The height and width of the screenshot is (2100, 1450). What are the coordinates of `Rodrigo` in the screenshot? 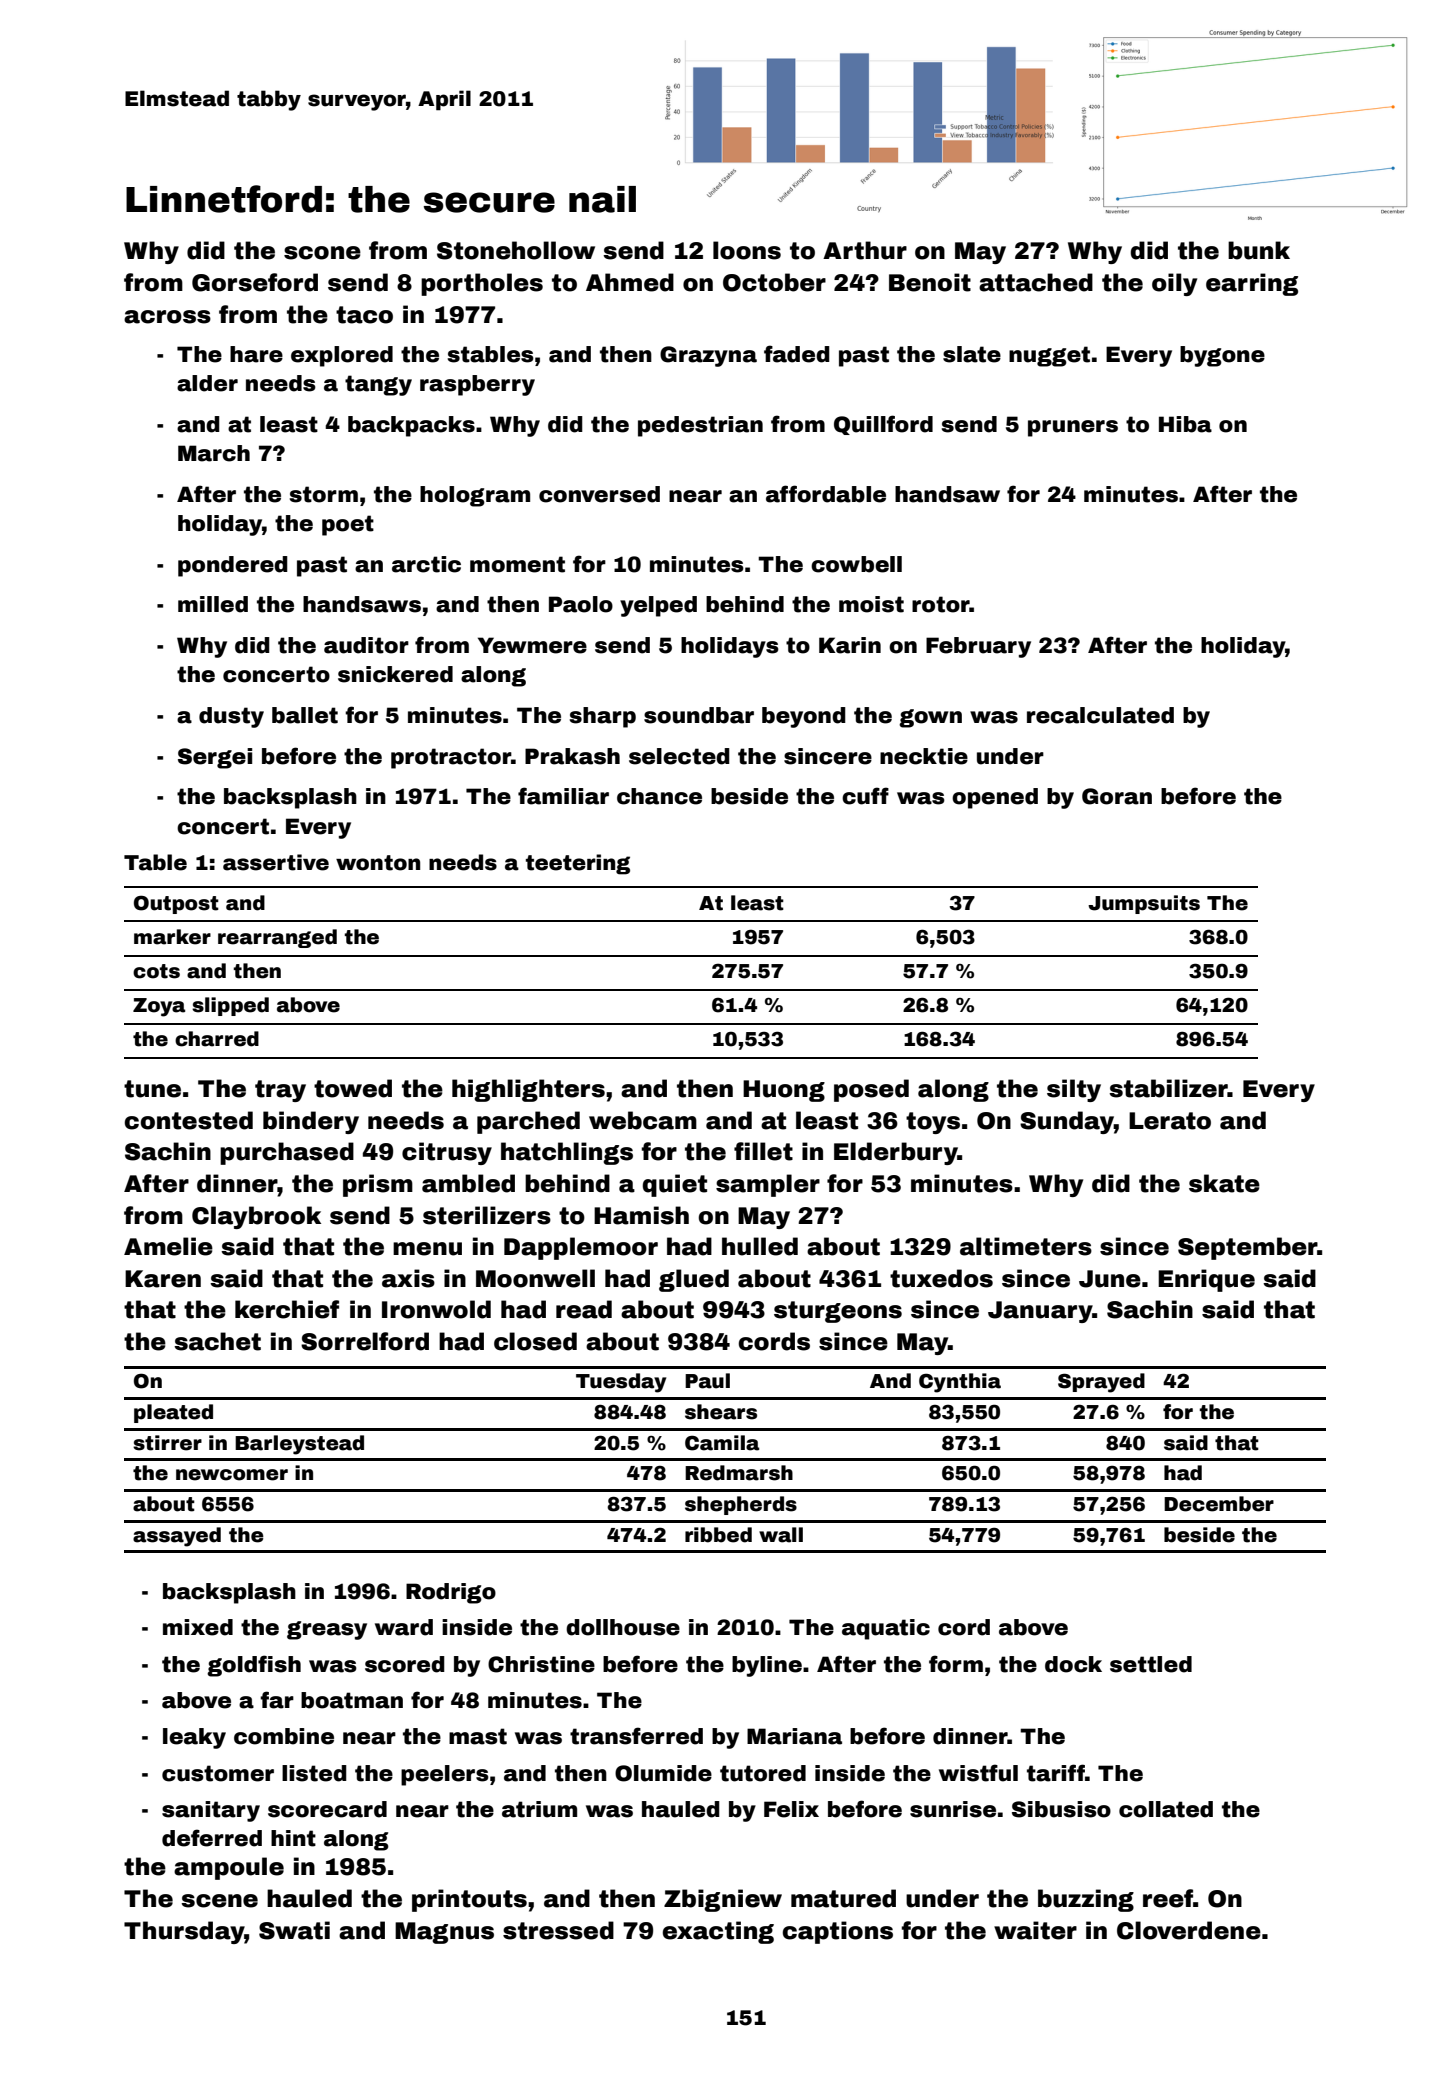 It's located at (451, 1593).
